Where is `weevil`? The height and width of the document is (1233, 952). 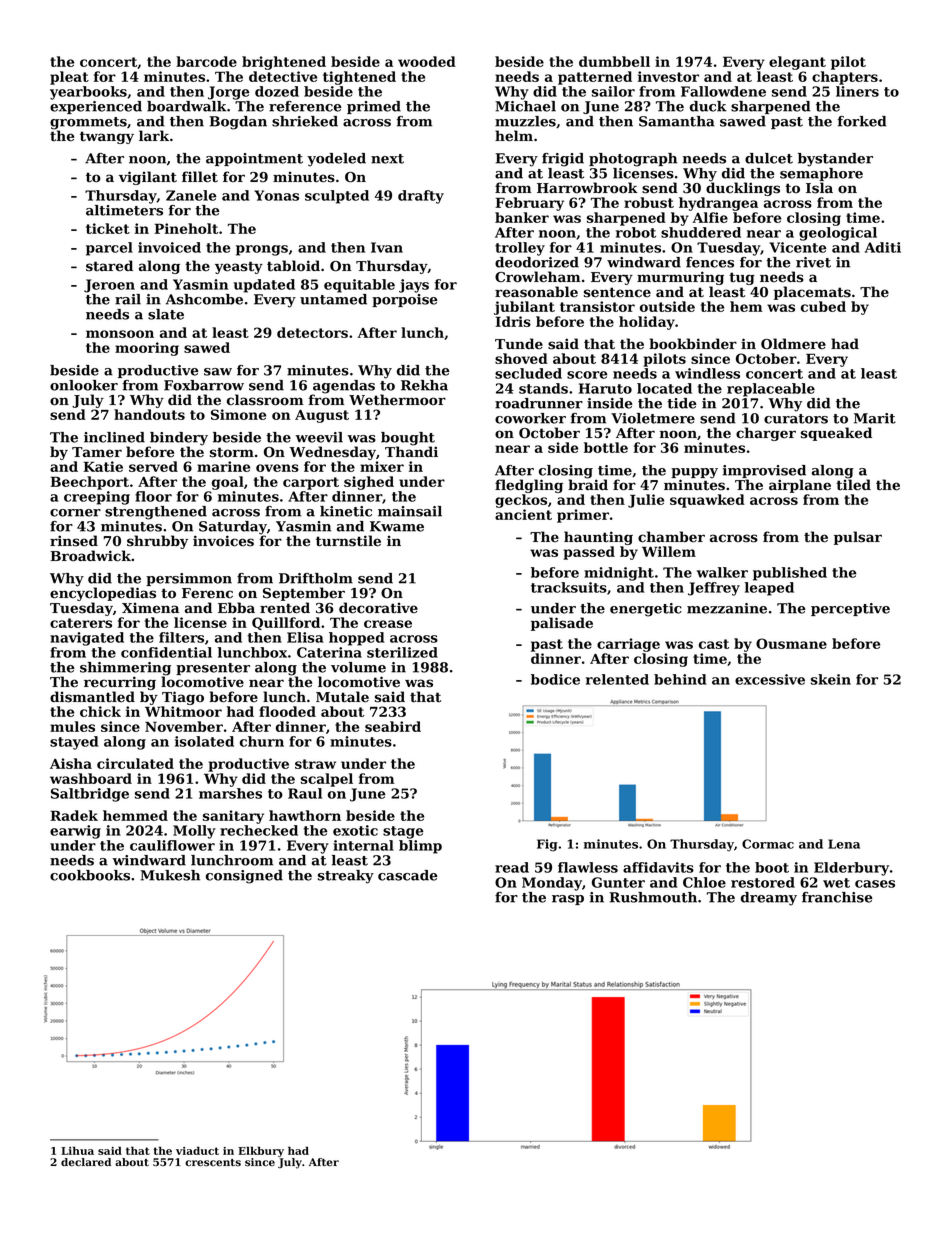
weevil is located at coordinates (319, 437).
